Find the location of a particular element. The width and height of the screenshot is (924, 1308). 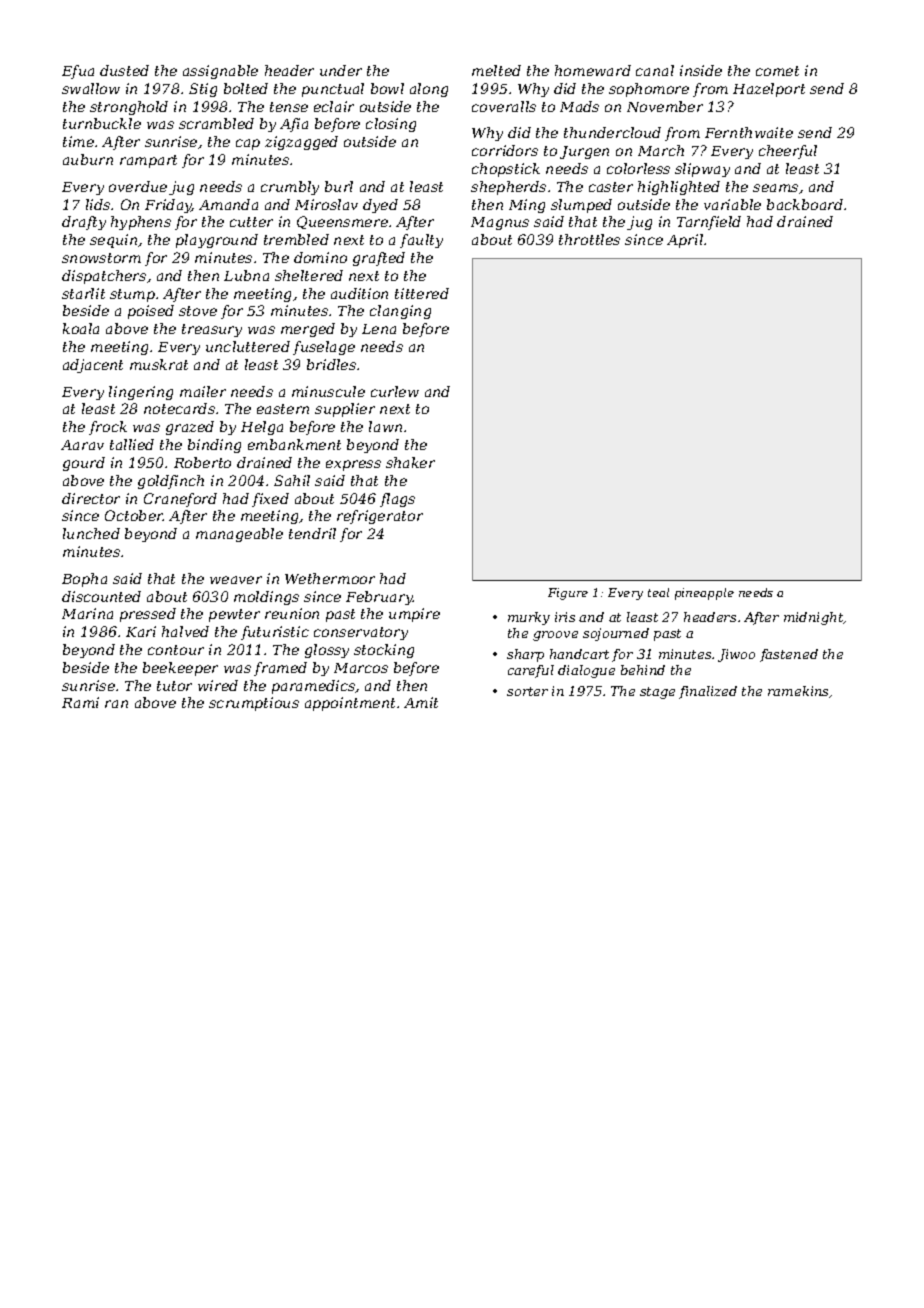

stage is located at coordinates (657, 693).
